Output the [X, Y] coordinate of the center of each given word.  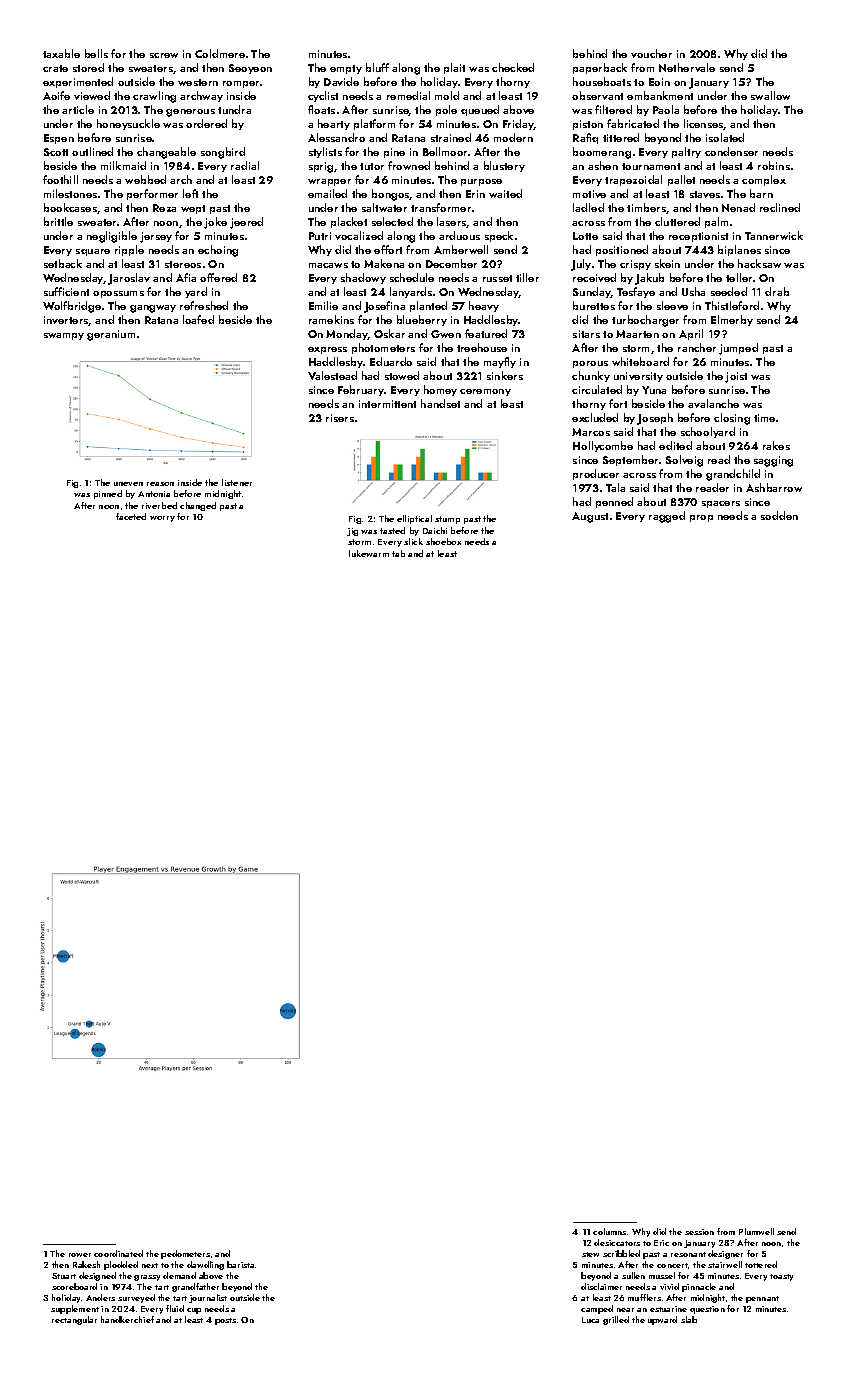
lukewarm [369, 553]
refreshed [204, 305]
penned [614, 502]
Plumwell [756, 1231]
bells [96, 53]
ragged [667, 517]
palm [716, 222]
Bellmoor [445, 151]
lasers [452, 222]
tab [398, 553]
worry [162, 519]
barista [240, 1264]
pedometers [185, 1254]
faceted [131, 516]
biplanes [739, 250]
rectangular [74, 1320]
